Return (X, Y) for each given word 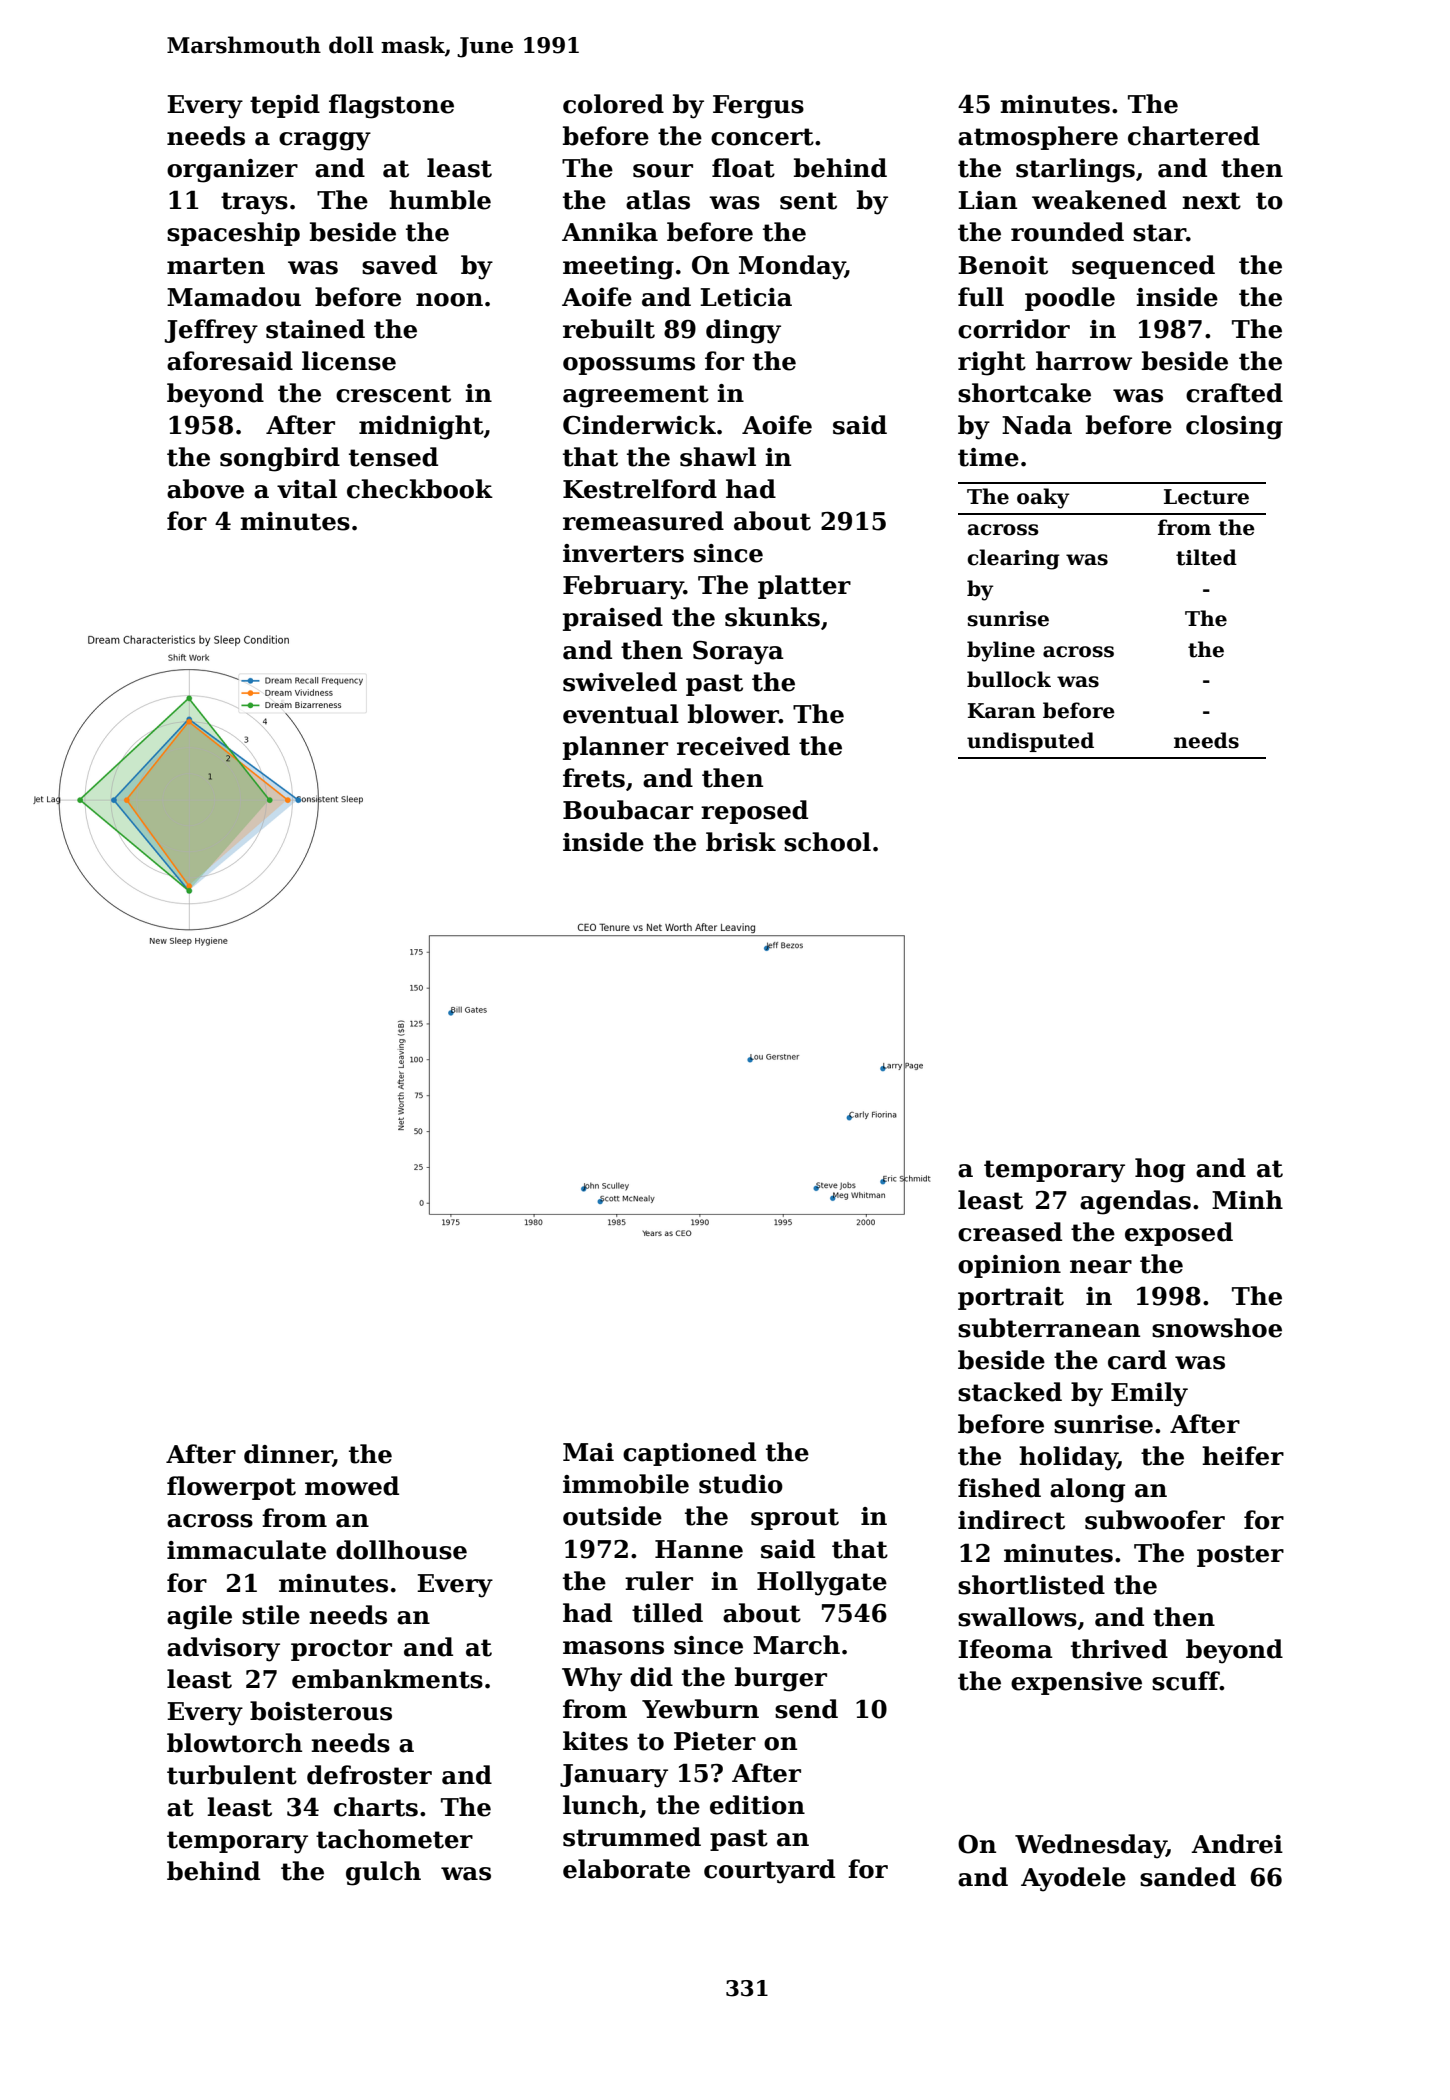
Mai (588, 1452)
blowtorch (234, 1743)
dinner (288, 1455)
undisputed (1030, 742)
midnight (421, 427)
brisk (741, 842)
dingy (743, 331)
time (988, 457)
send (806, 1709)
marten (216, 266)
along (1087, 1490)
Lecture (1206, 497)
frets (594, 778)
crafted (1234, 393)
